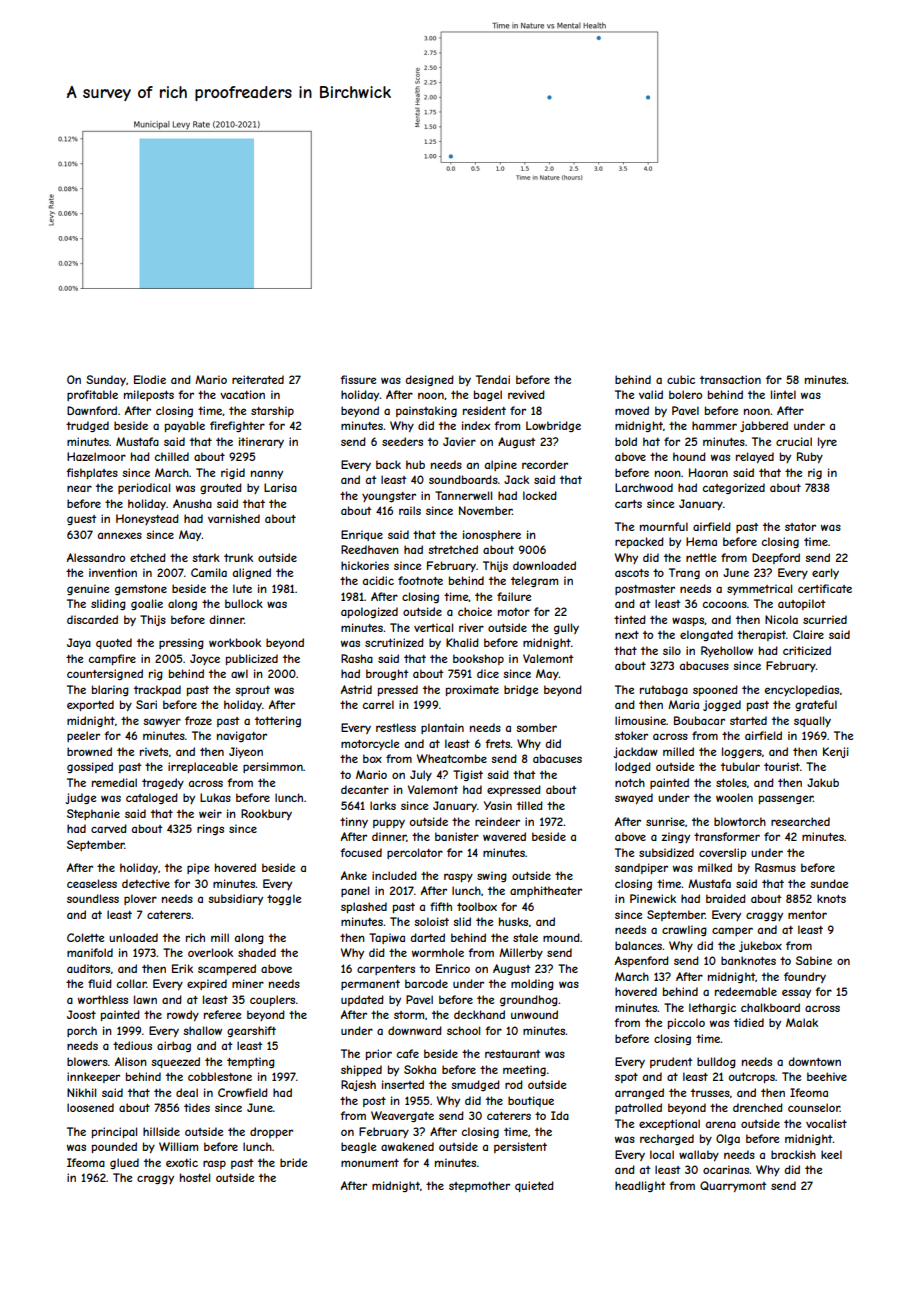 This document has height=1308, width=924. I want to click on rings, so click(210, 829).
